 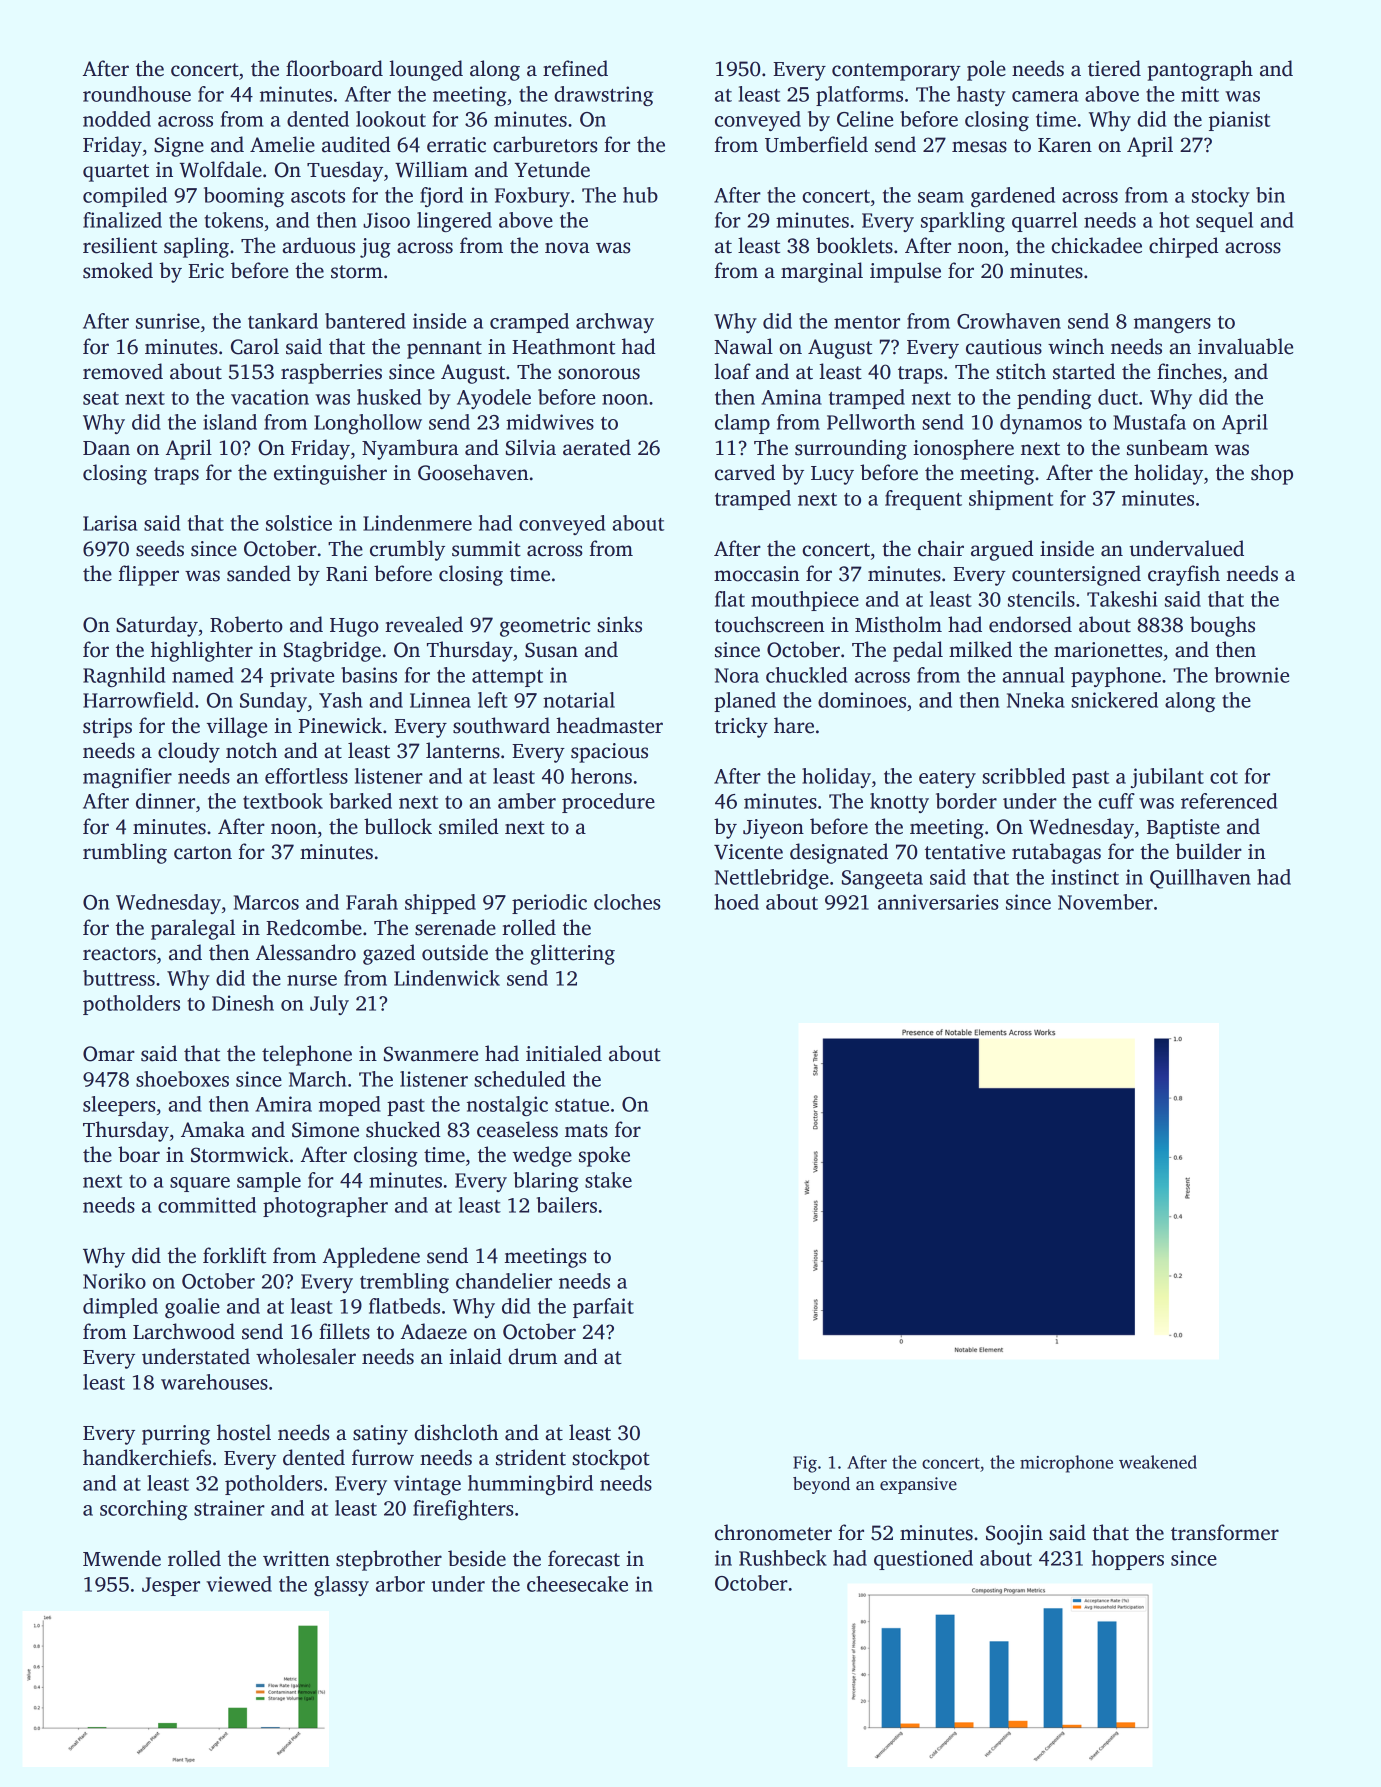 I want to click on hoppers, so click(x=1128, y=1560).
